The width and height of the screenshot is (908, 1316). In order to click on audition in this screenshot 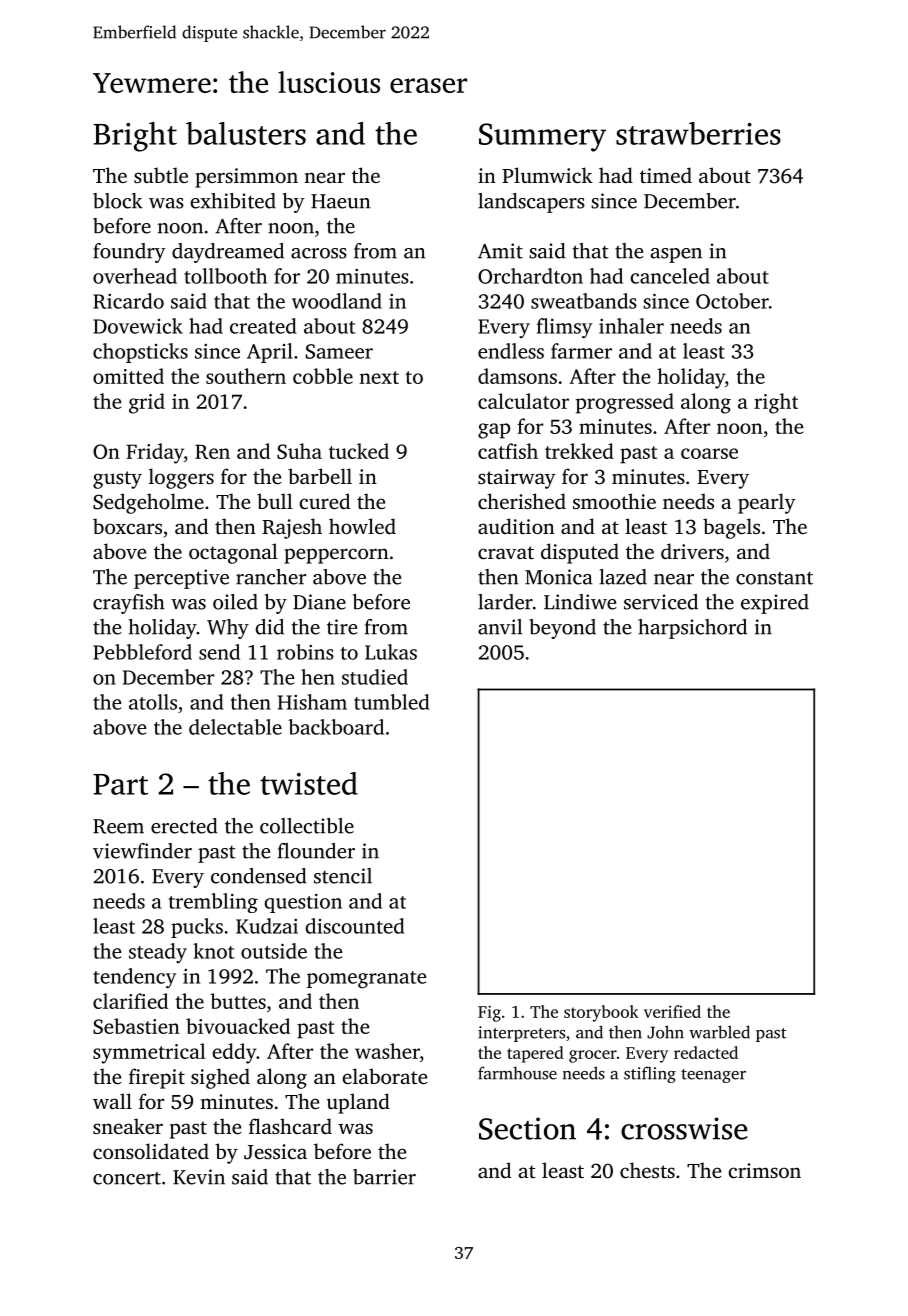, I will do `click(516, 526)`.
